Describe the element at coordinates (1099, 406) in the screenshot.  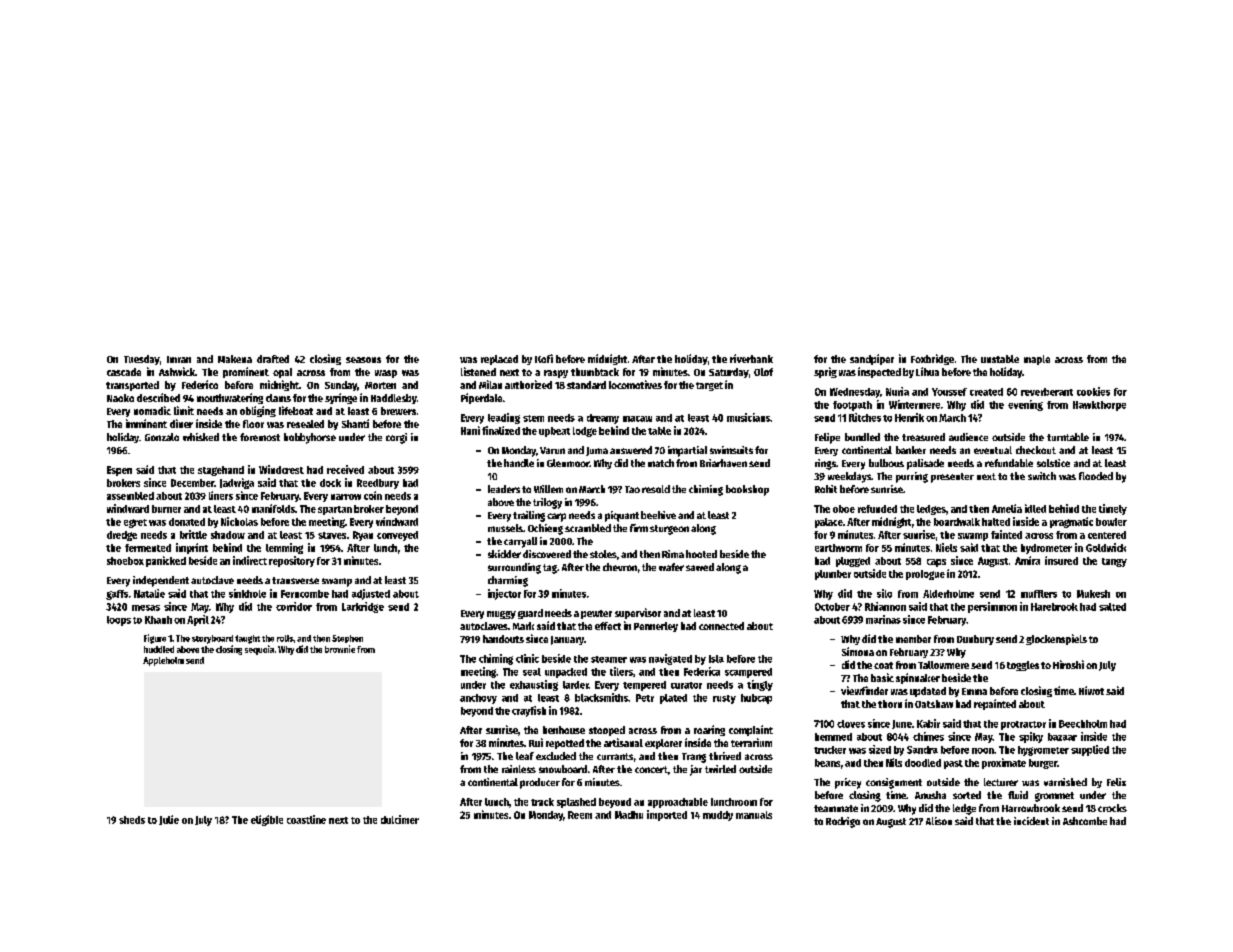
I see `Hawkthorpe` at that location.
